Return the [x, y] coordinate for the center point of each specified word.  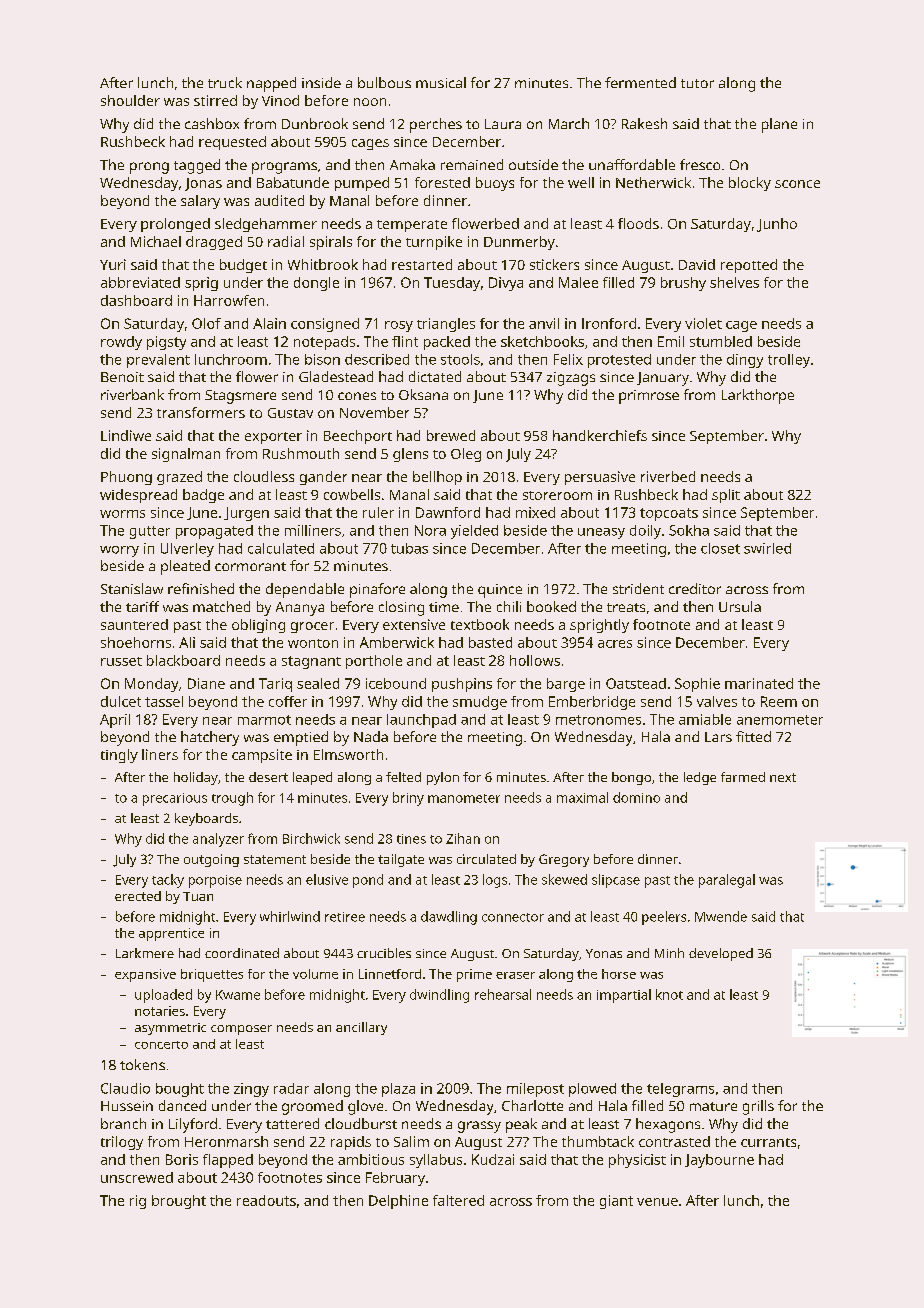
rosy [399, 326]
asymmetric [170, 1029]
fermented [640, 82]
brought [179, 1202]
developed [721, 954]
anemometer [780, 720]
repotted [749, 266]
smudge [480, 703]
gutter [150, 532]
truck [225, 82]
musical [441, 82]
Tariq [275, 685]
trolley [789, 361]
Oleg [466, 455]
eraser [515, 975]
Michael [156, 241]
